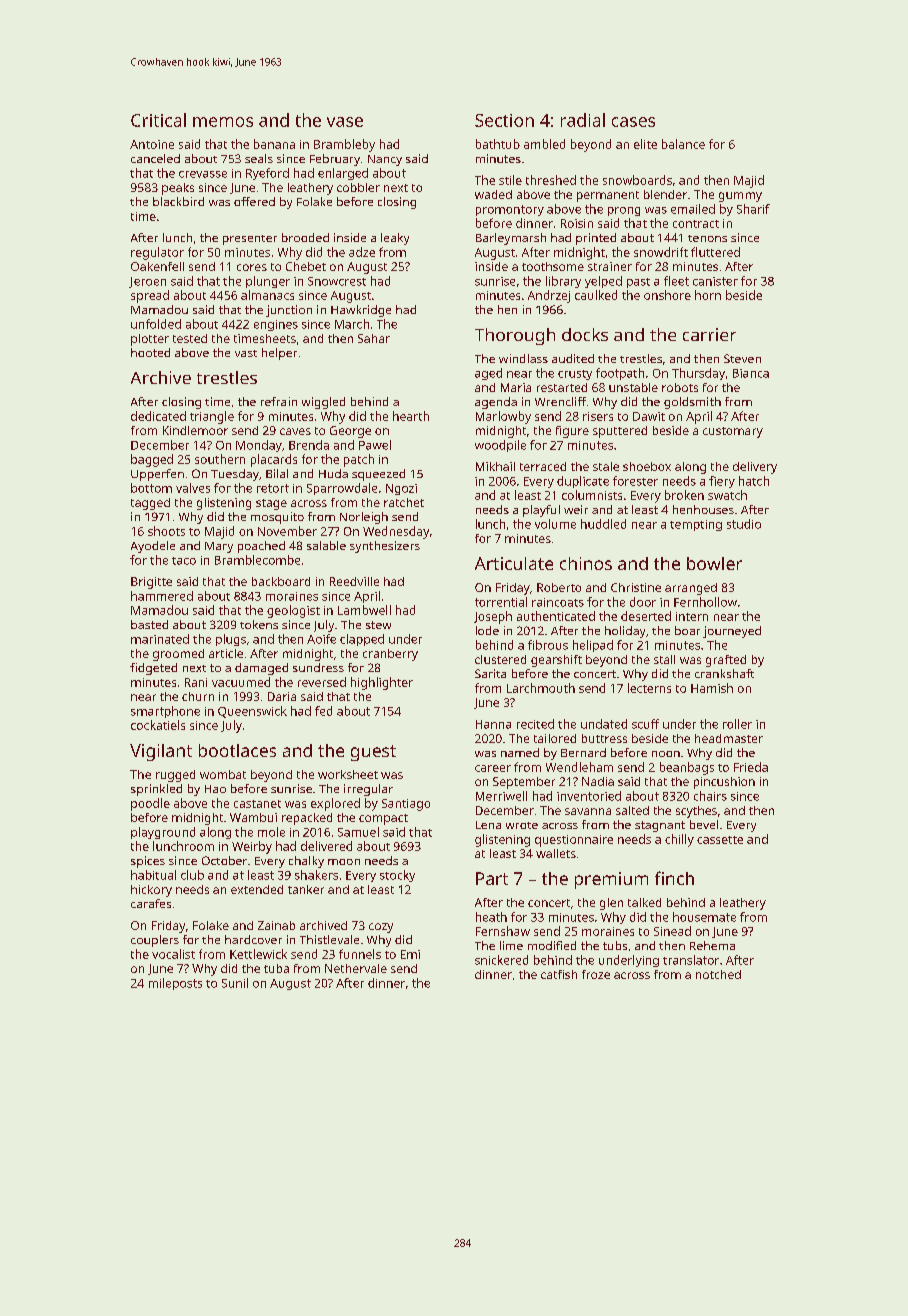  I want to click on club, so click(192, 875).
